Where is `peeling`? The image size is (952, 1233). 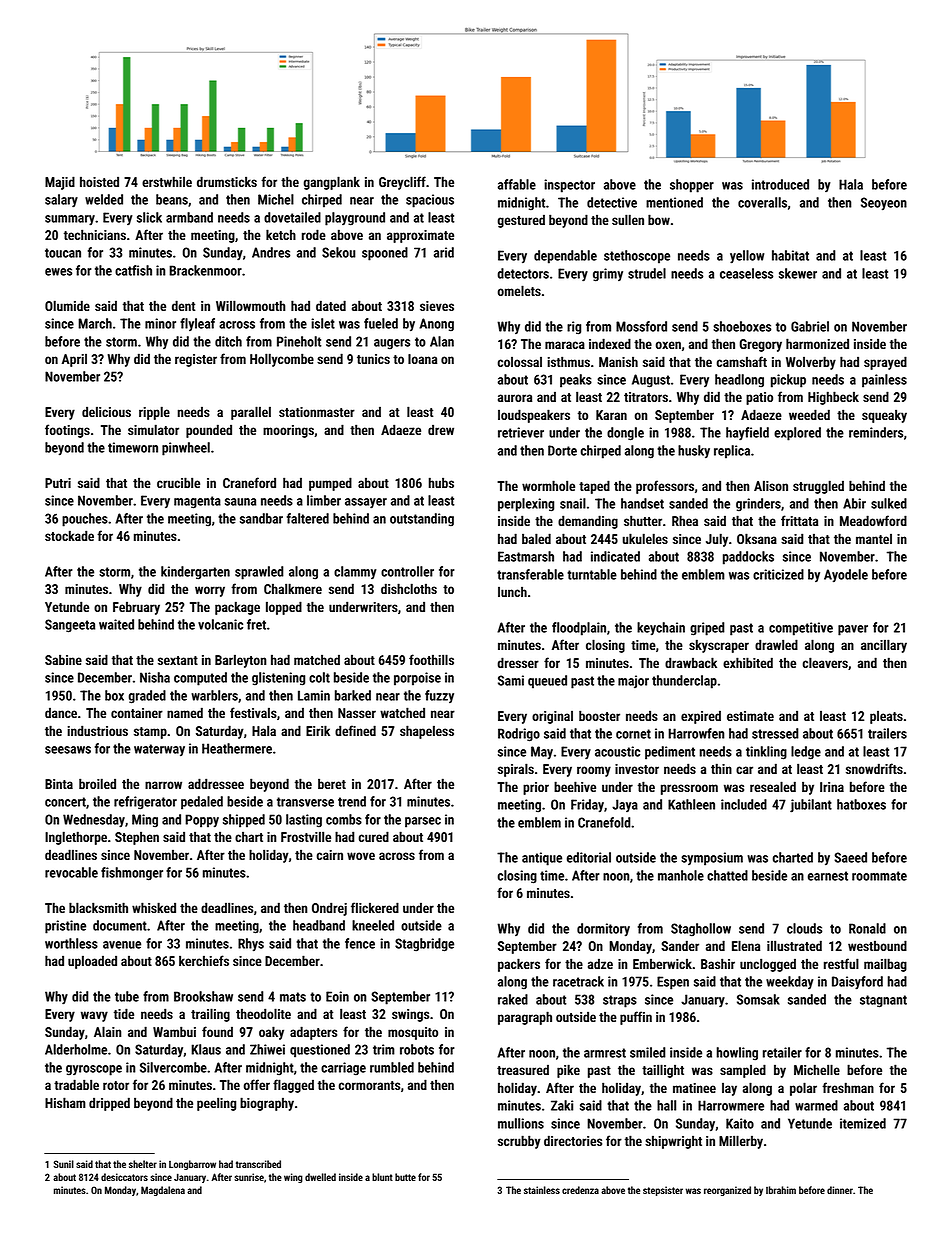 peeling is located at coordinates (216, 1104).
